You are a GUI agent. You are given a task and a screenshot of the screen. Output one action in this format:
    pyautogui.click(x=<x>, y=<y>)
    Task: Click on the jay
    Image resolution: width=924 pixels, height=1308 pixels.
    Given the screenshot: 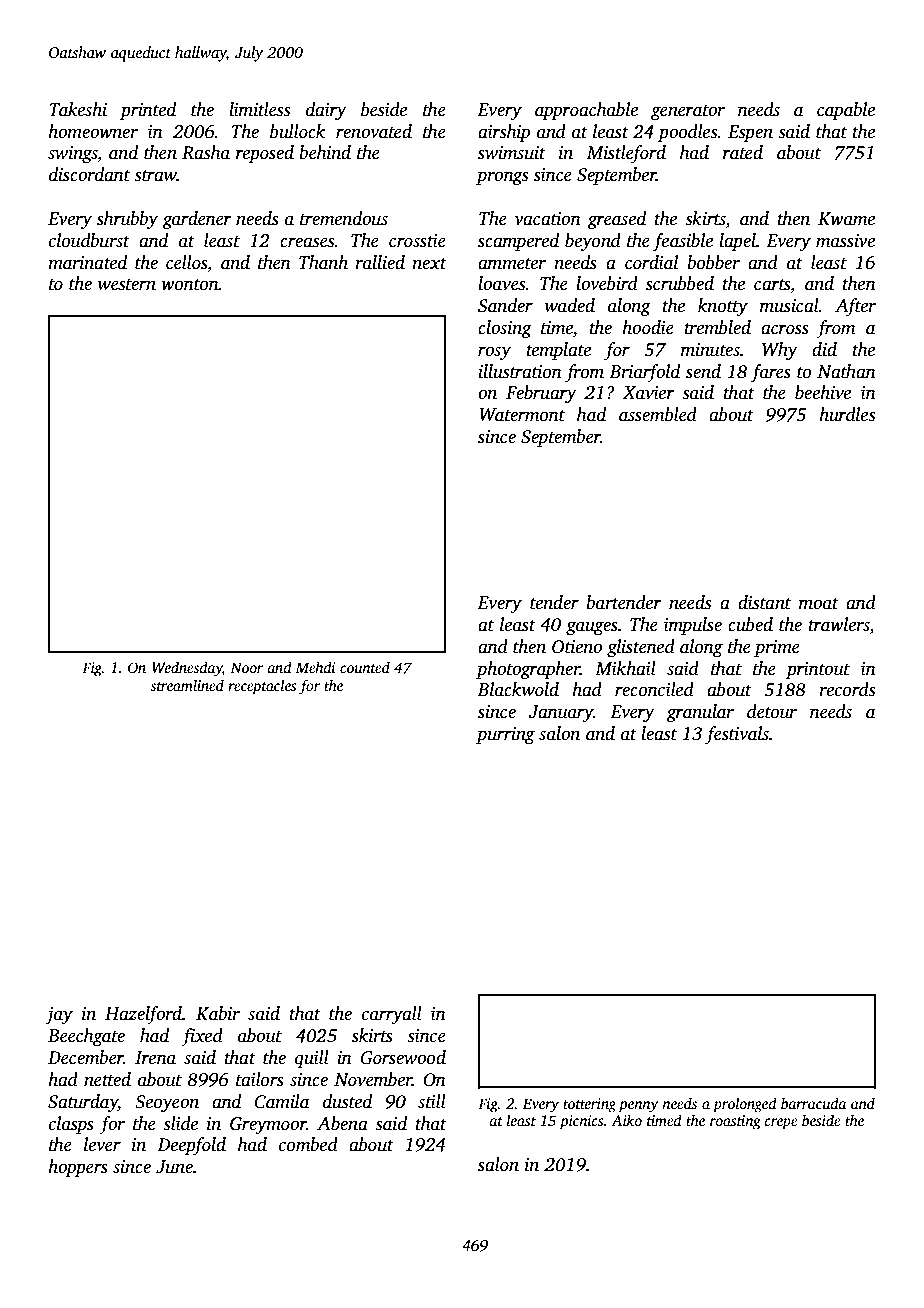 What is the action you would take?
    pyautogui.click(x=59, y=1015)
